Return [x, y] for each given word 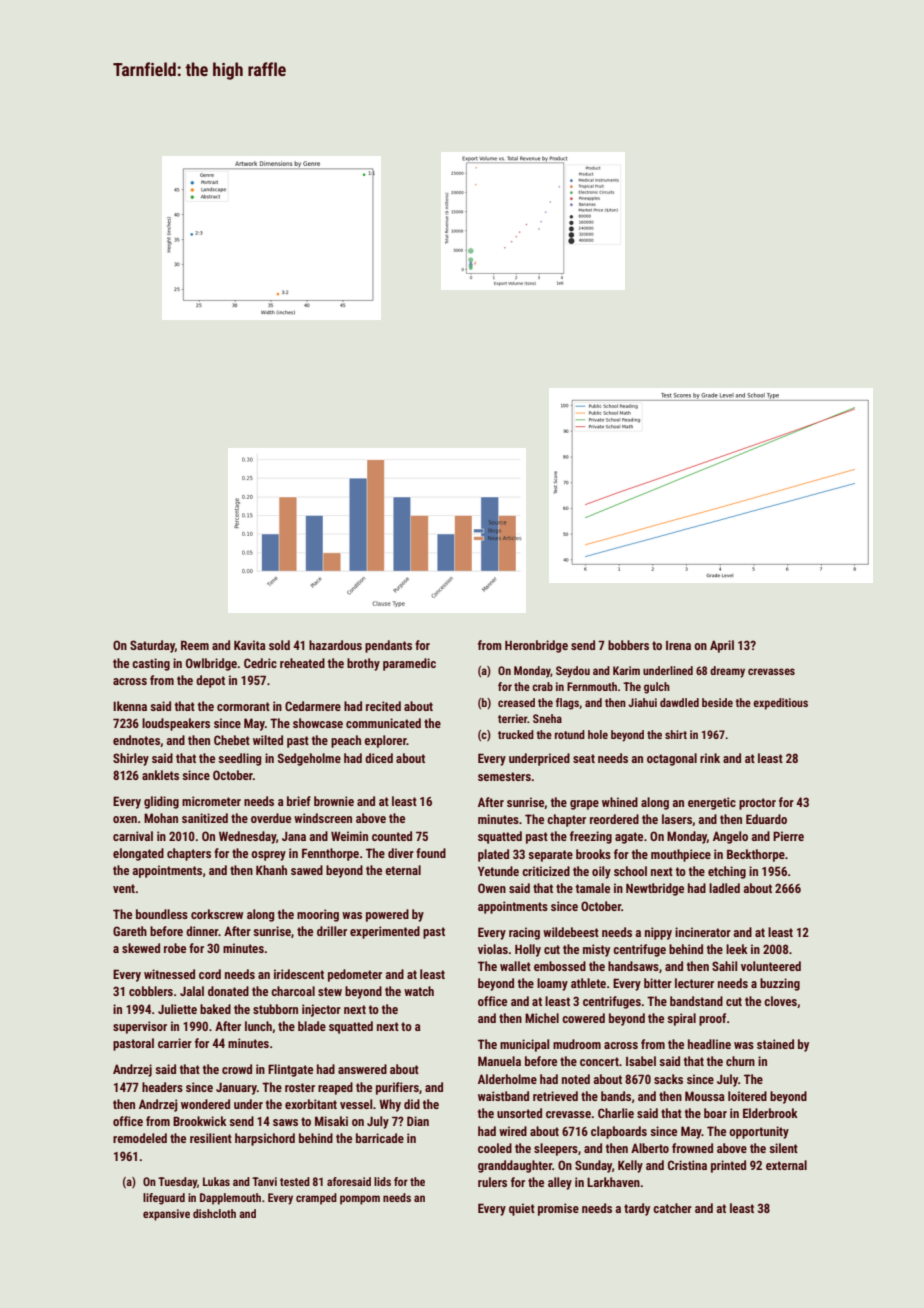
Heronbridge [536, 646]
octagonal [672, 759]
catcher [672, 1208]
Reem [195, 645]
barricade [380, 1138]
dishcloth [214, 1213]
